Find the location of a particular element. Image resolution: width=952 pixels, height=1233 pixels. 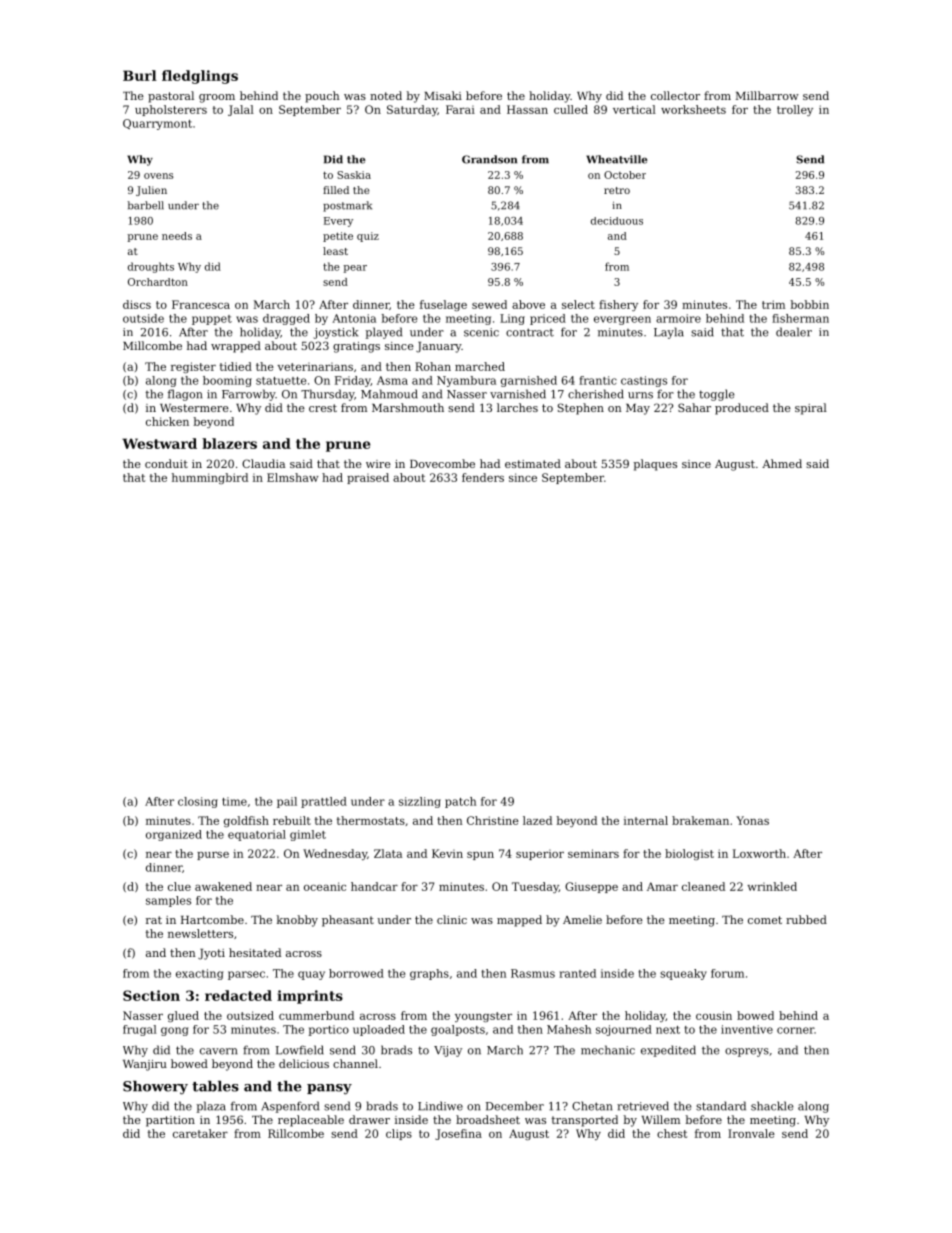

Rillcombe is located at coordinates (296, 1133).
